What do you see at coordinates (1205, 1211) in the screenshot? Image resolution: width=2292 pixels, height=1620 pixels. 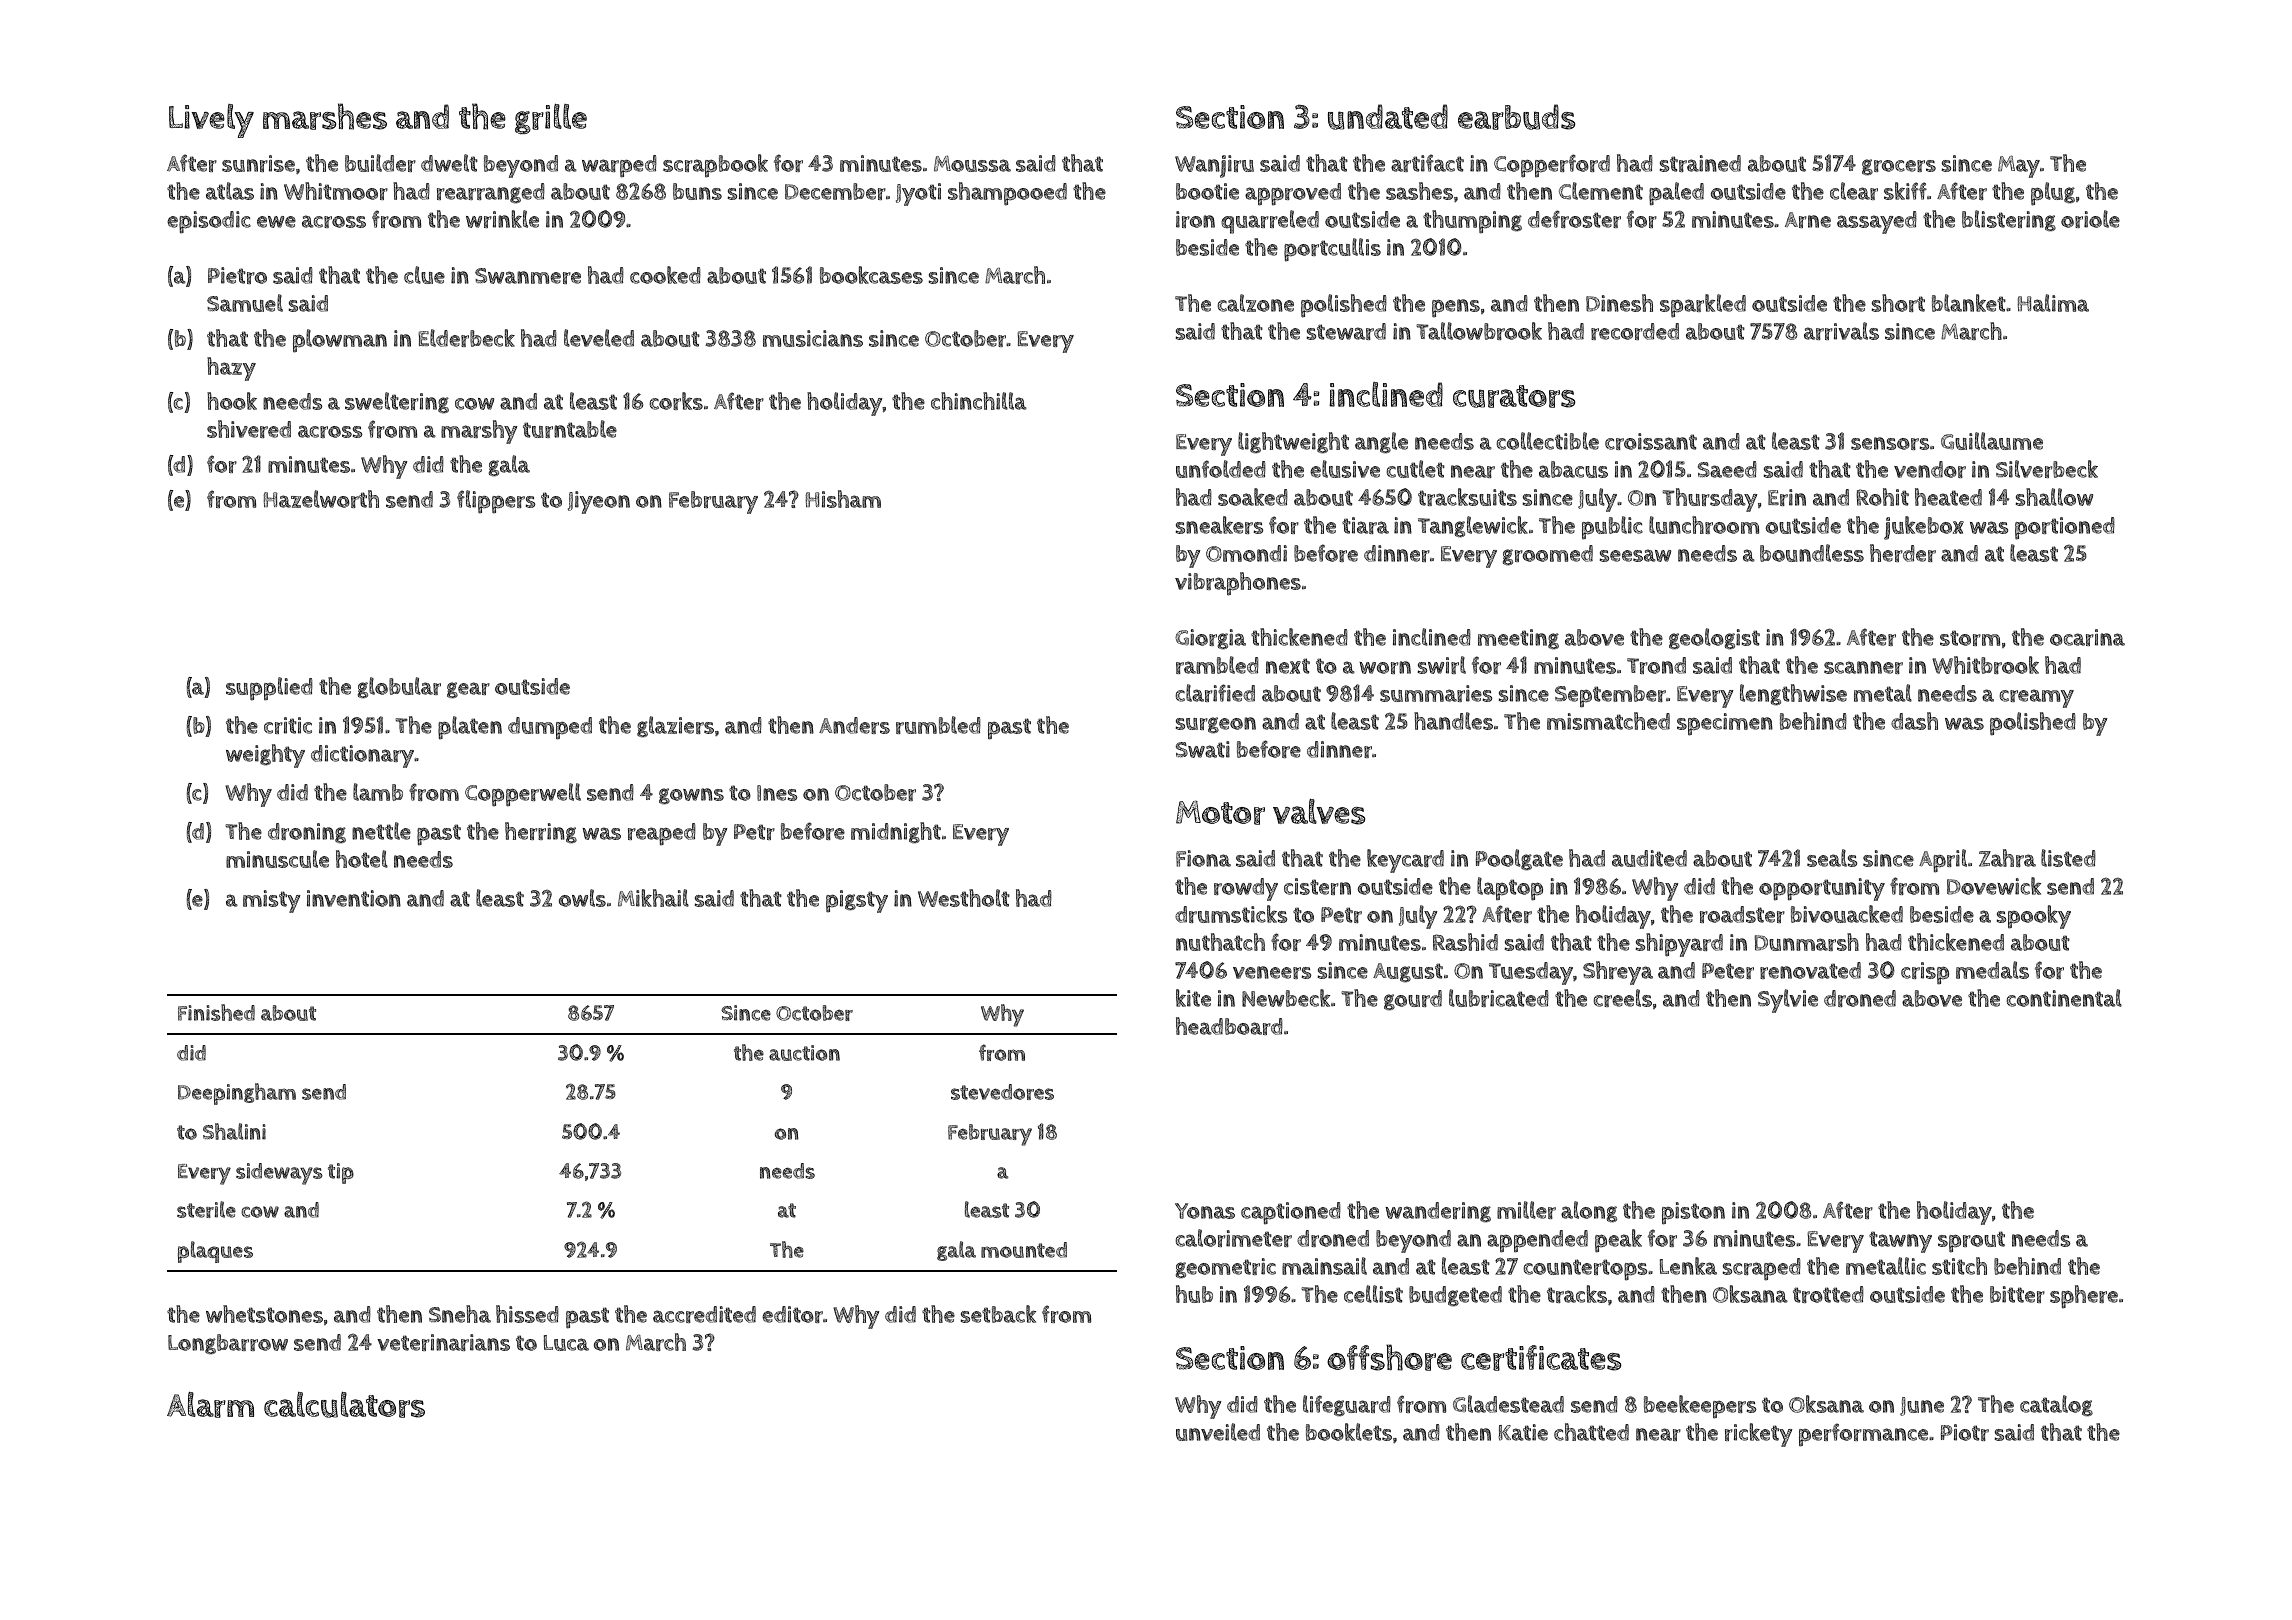 I see `Yonas` at bounding box center [1205, 1211].
